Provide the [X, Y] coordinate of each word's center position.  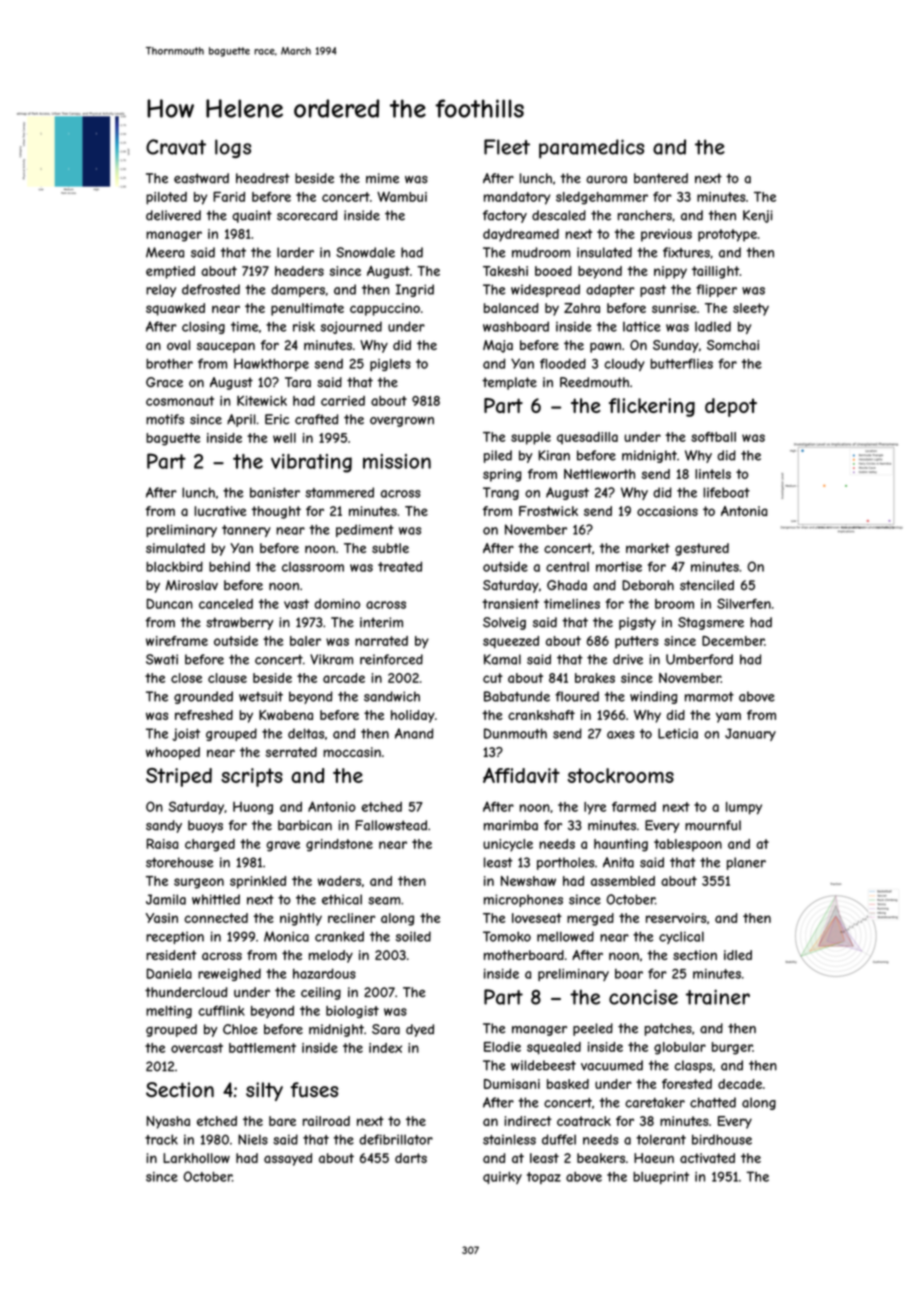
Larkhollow [196, 1158]
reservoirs [676, 918]
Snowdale [365, 252]
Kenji [758, 216]
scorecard [307, 215]
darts [411, 1158]
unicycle [508, 845]
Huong [253, 808]
